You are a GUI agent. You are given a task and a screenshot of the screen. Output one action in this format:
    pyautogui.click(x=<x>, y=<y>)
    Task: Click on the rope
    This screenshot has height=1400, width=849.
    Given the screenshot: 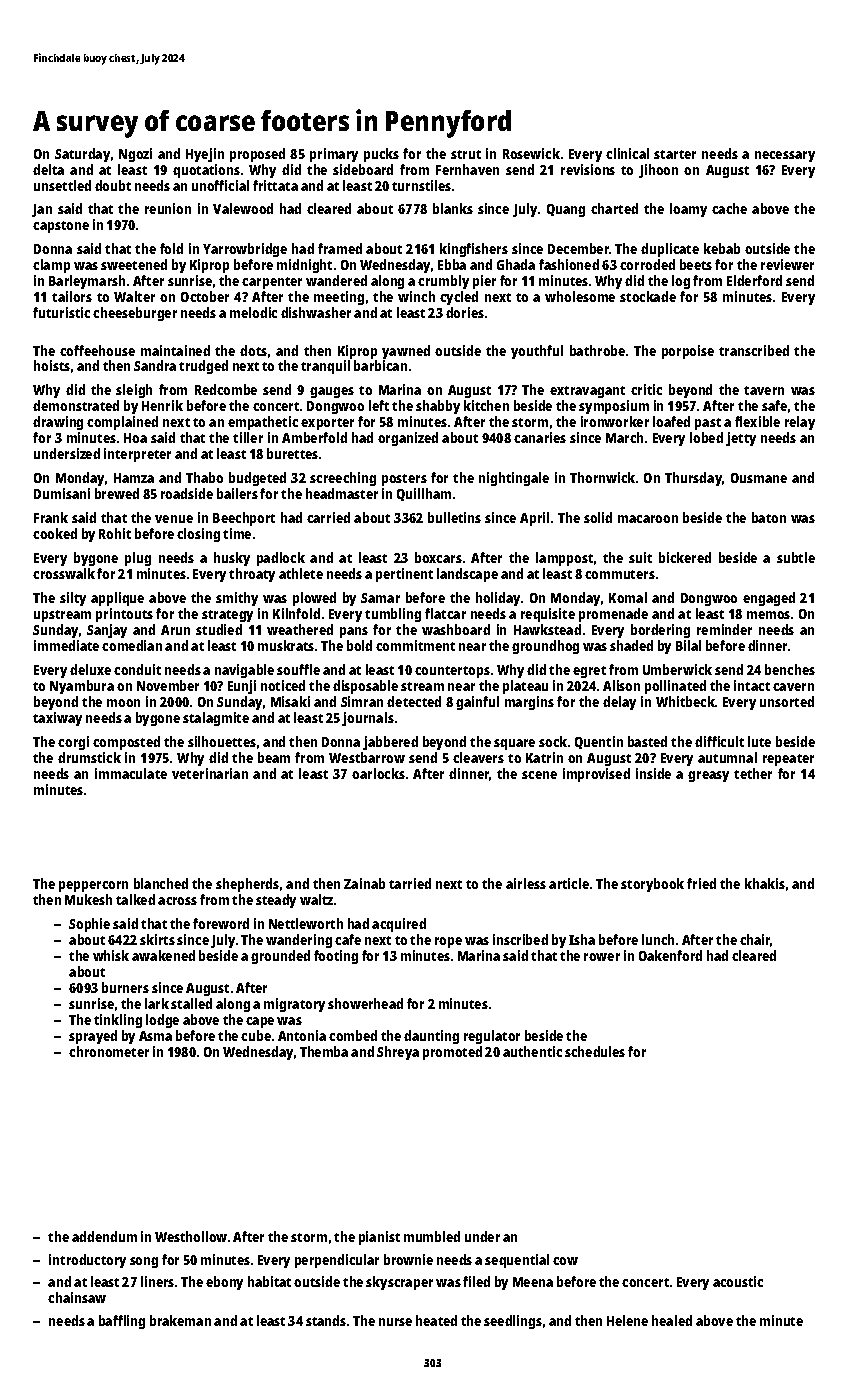 What is the action you would take?
    pyautogui.click(x=448, y=942)
